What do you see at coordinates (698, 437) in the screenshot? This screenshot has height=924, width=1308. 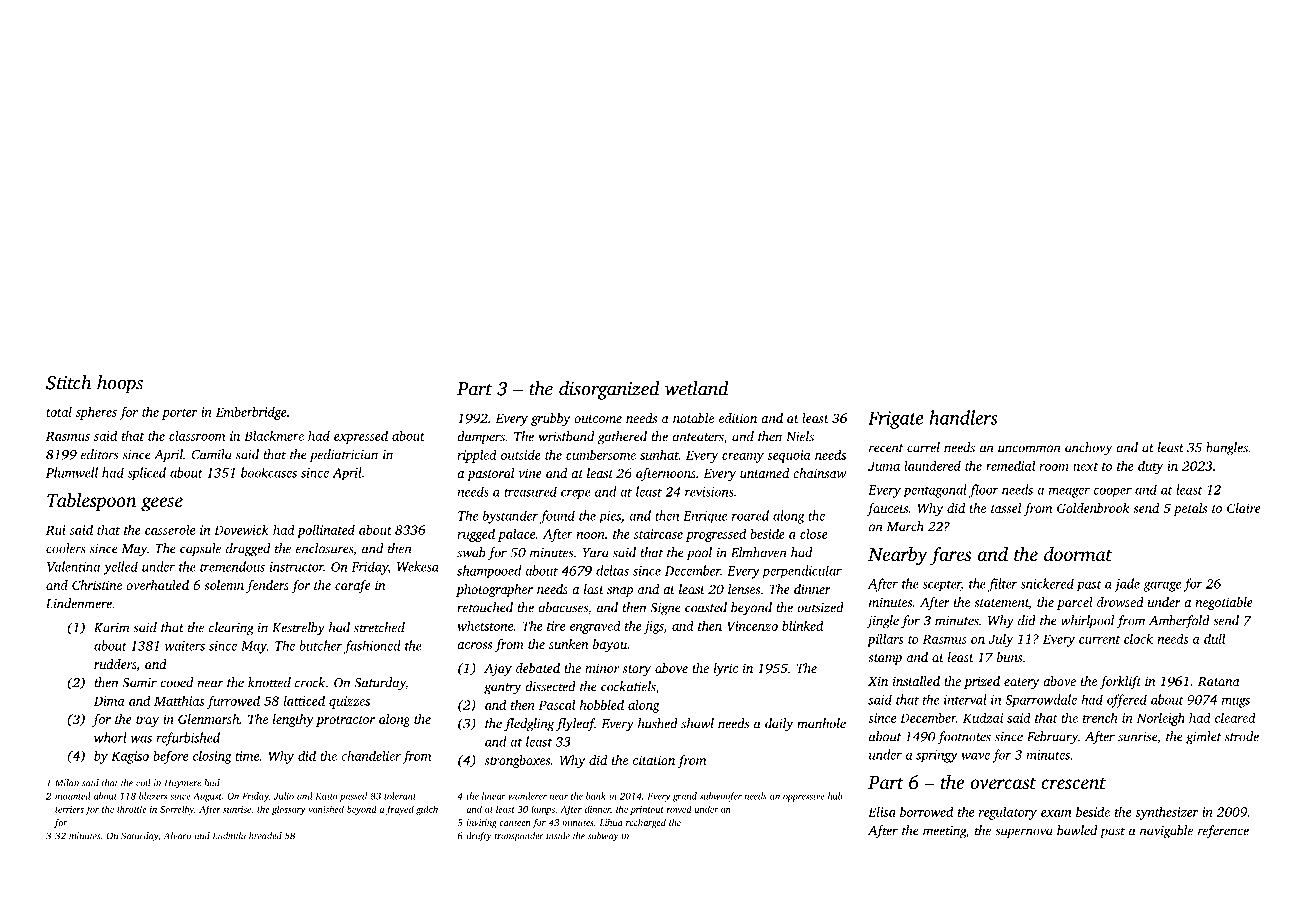 I see `anteaters` at bounding box center [698, 437].
